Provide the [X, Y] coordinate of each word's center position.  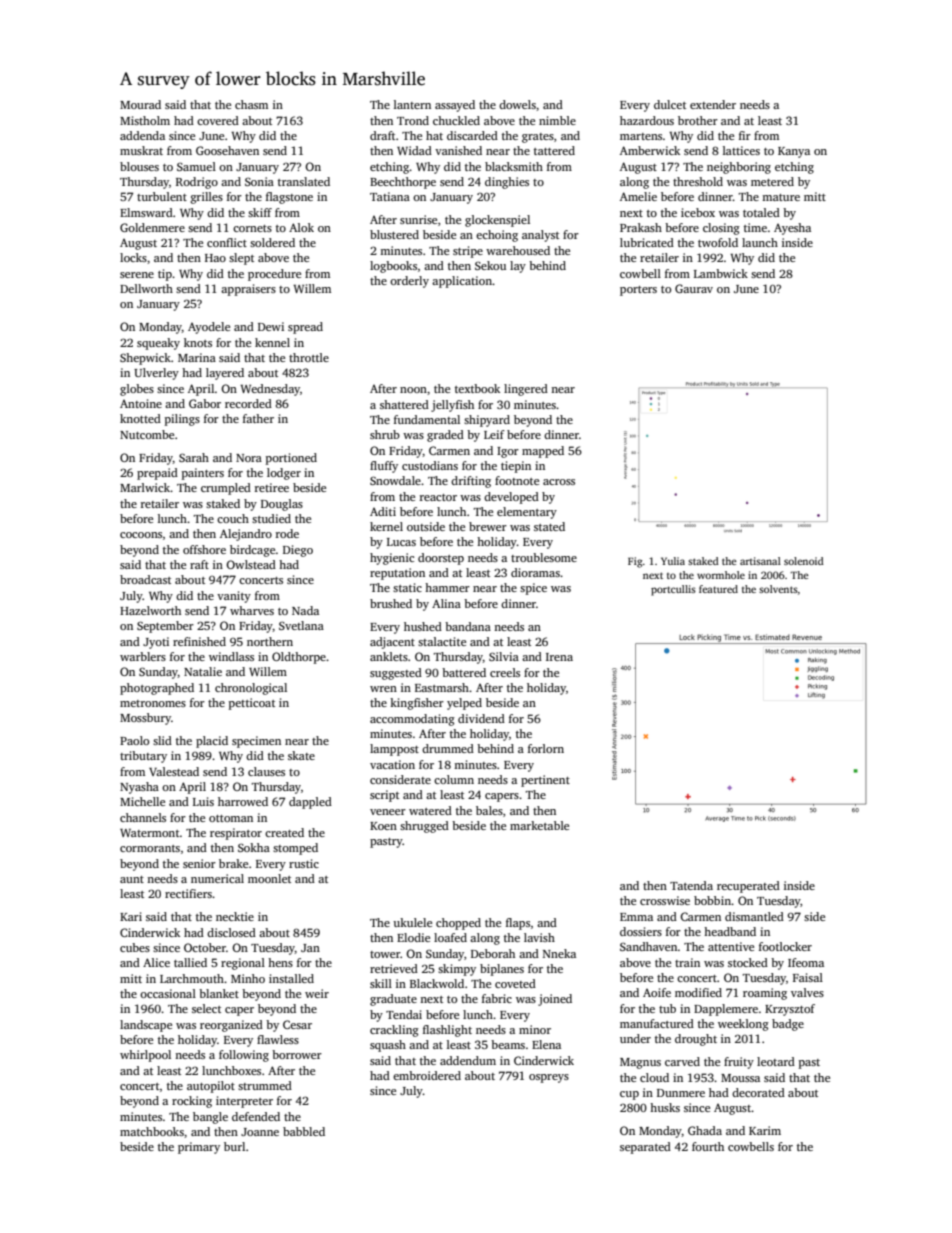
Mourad [140, 104]
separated [645, 1148]
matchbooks [152, 1131]
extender [713, 104]
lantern [412, 104]
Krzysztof [790, 1010]
